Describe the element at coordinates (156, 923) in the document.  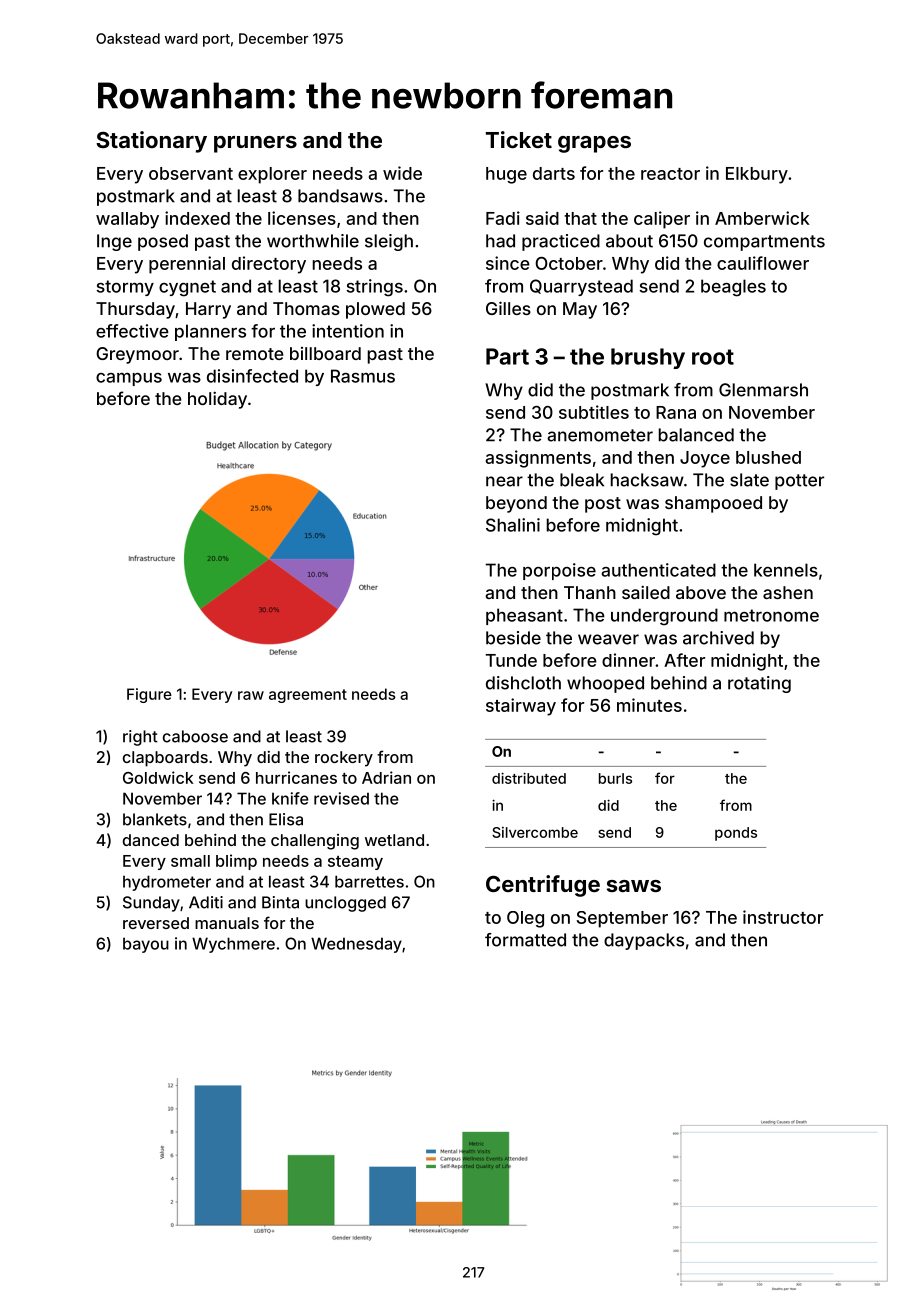
I see `reversed` at that location.
